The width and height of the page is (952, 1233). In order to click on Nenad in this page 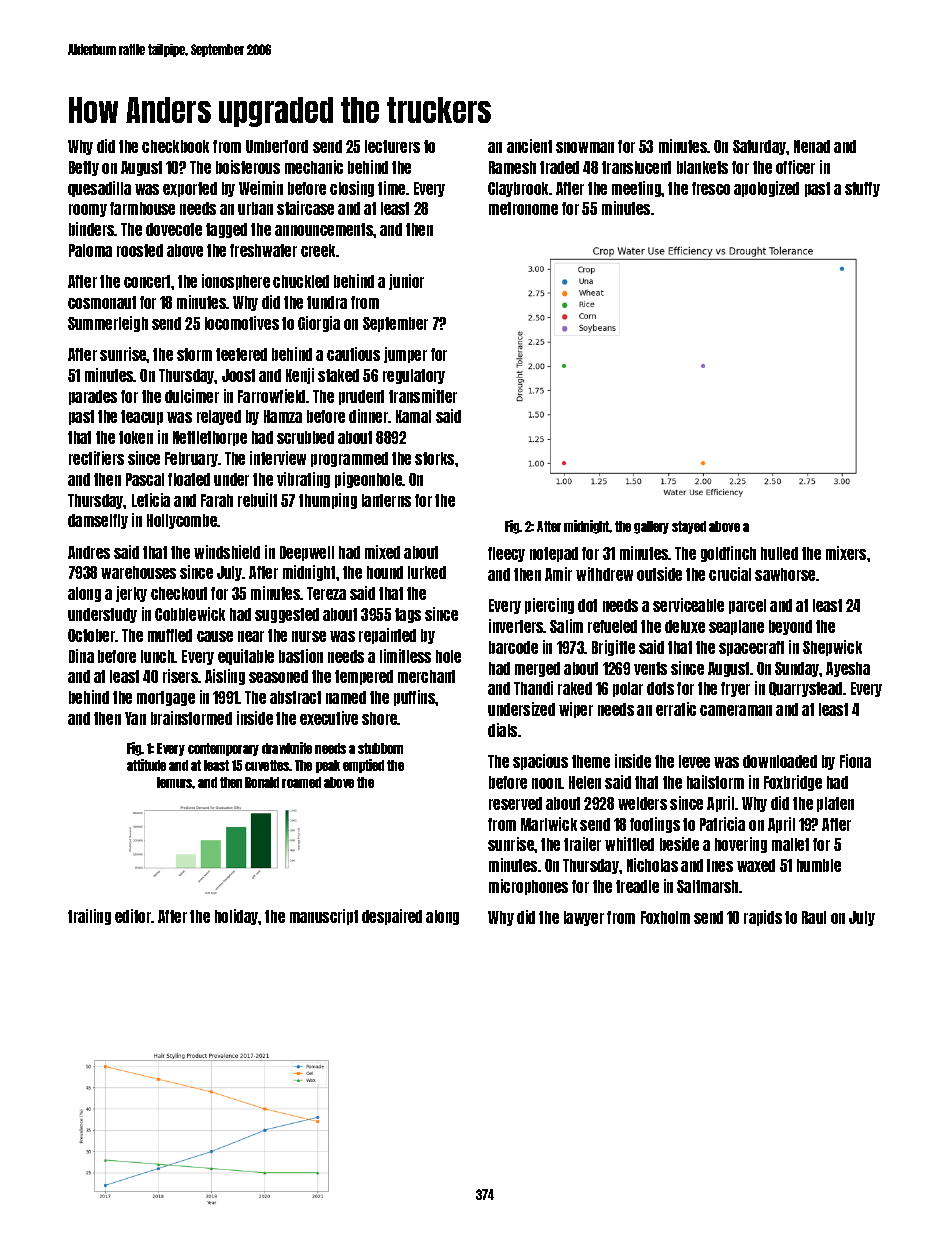, I will do `click(812, 146)`.
